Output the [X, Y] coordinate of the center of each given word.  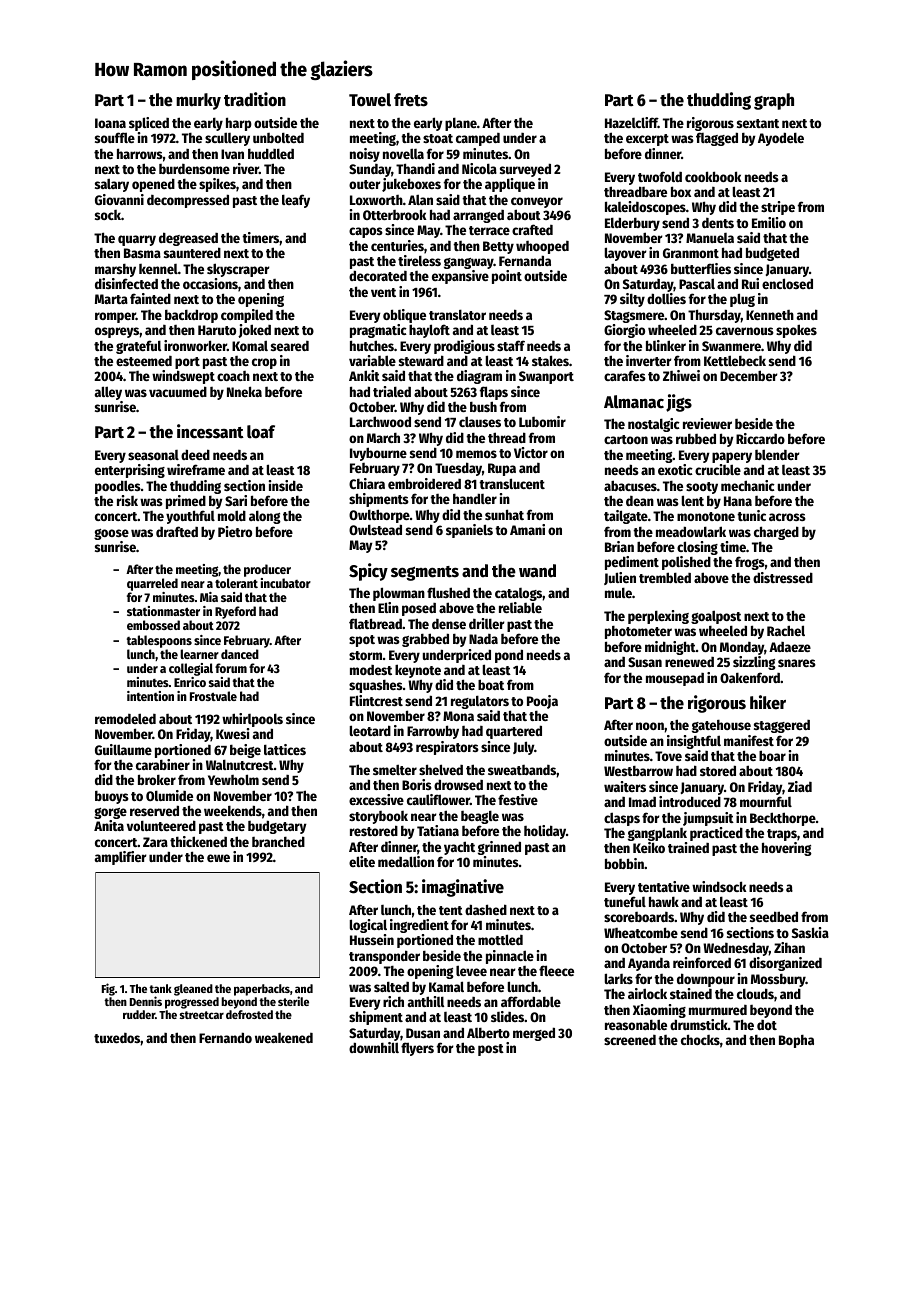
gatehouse [721, 726]
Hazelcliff [631, 122]
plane [461, 124]
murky [198, 101]
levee [471, 970]
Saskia [810, 932]
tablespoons [159, 641]
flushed [448, 592]
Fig [108, 989]
